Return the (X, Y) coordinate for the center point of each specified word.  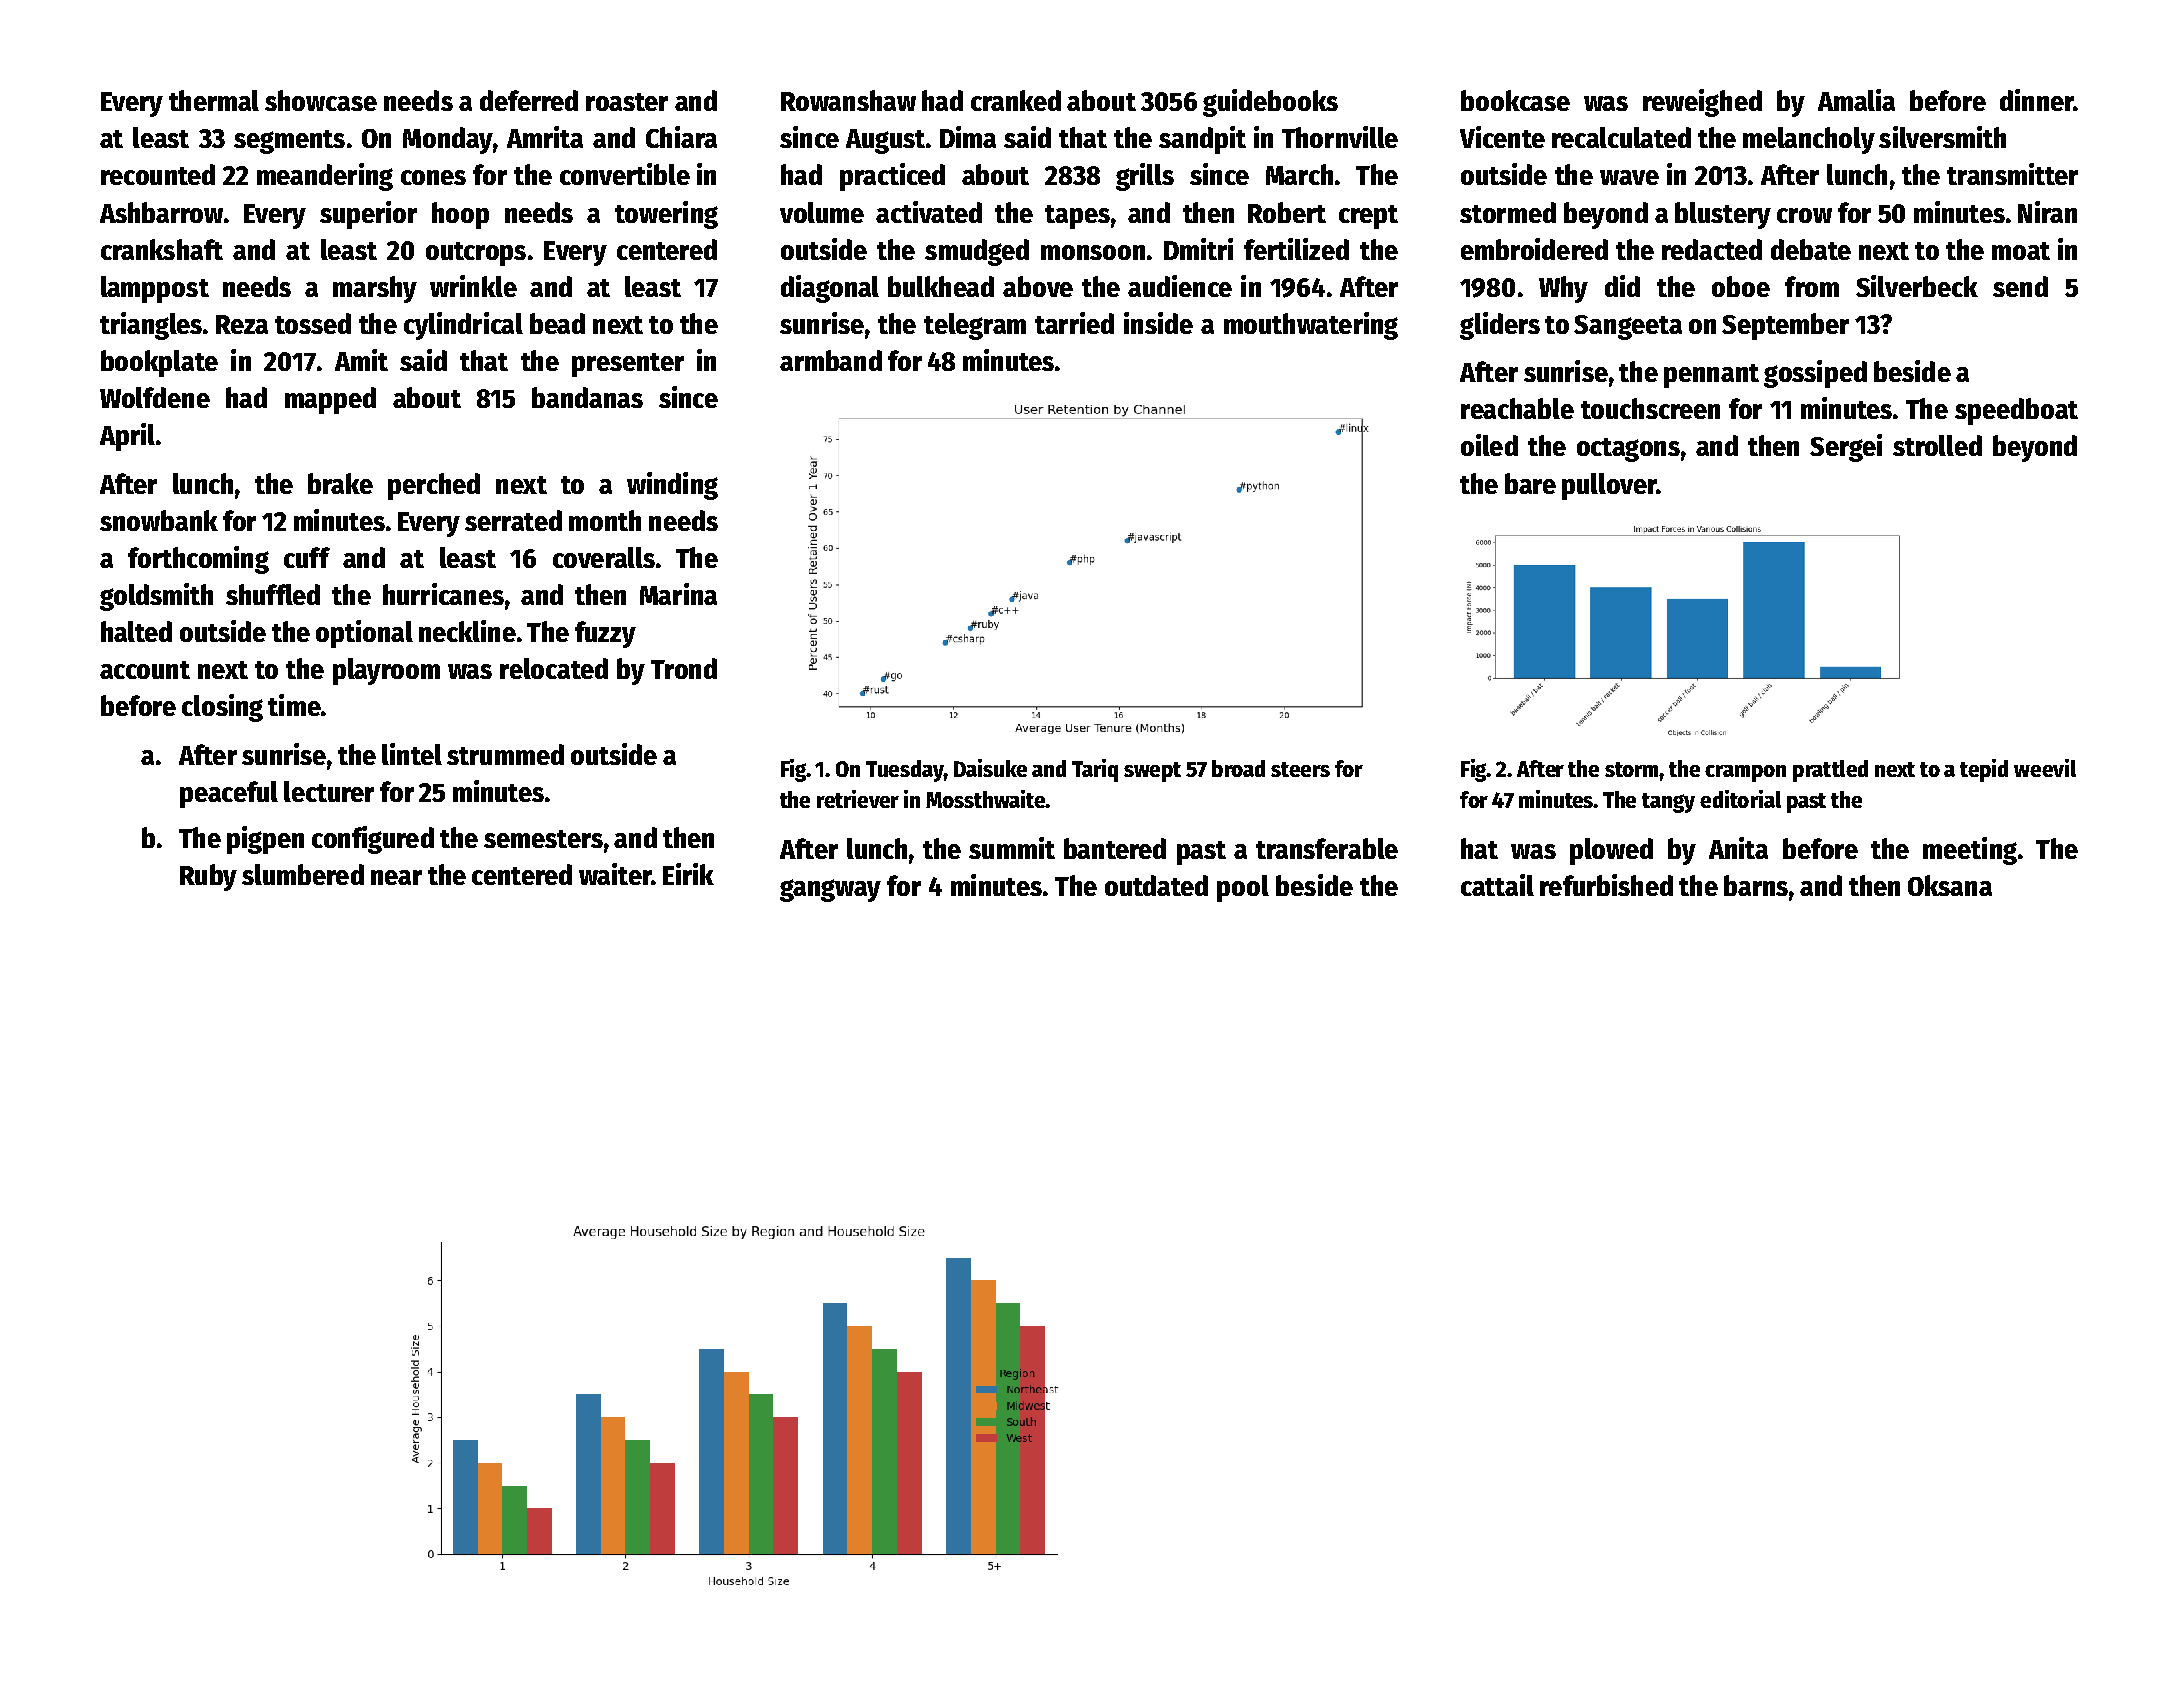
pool (1243, 888)
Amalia (1856, 100)
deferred (529, 100)
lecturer (329, 791)
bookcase (1515, 100)
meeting (1970, 851)
